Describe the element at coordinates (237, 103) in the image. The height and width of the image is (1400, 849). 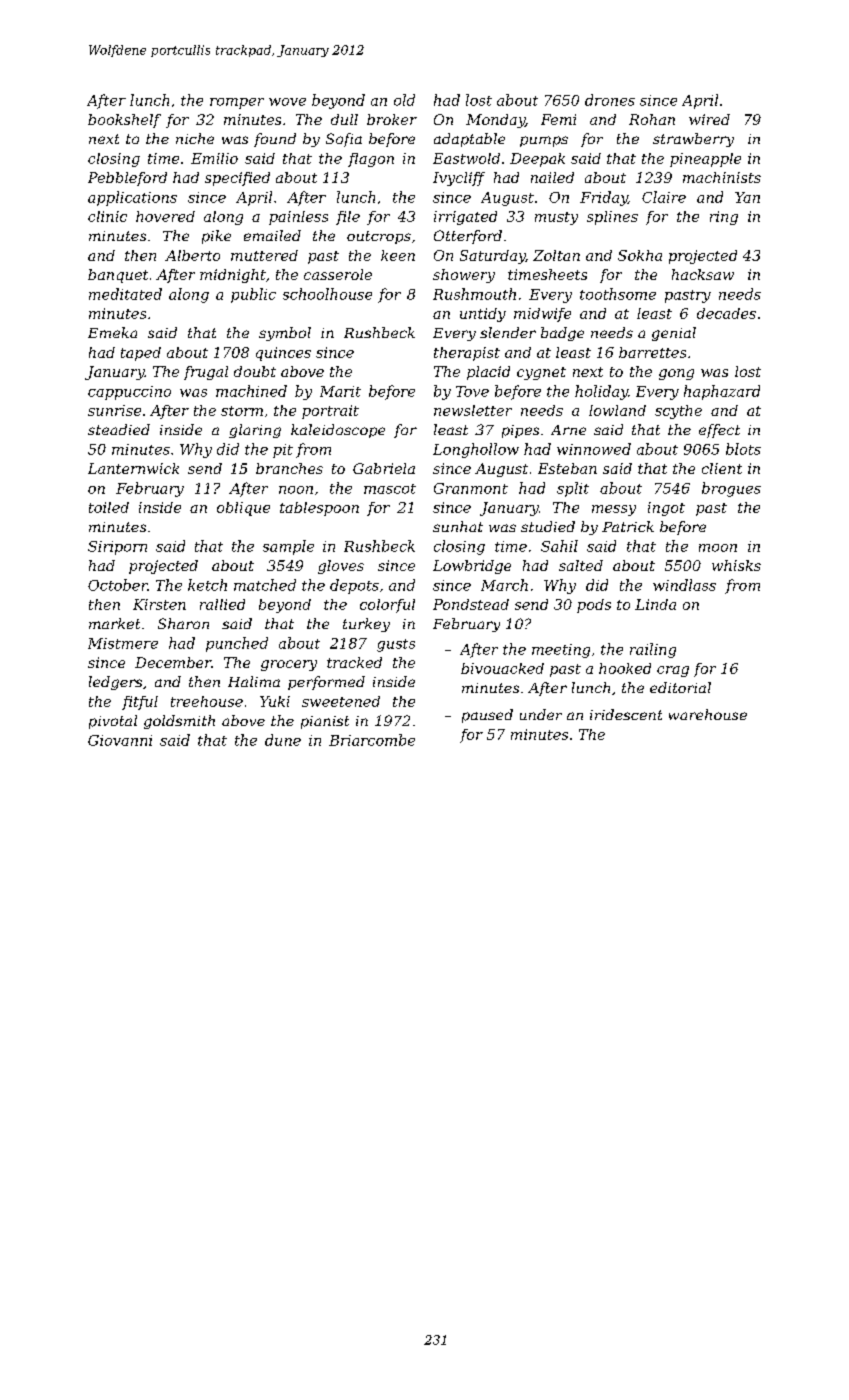
I see `romper` at that location.
